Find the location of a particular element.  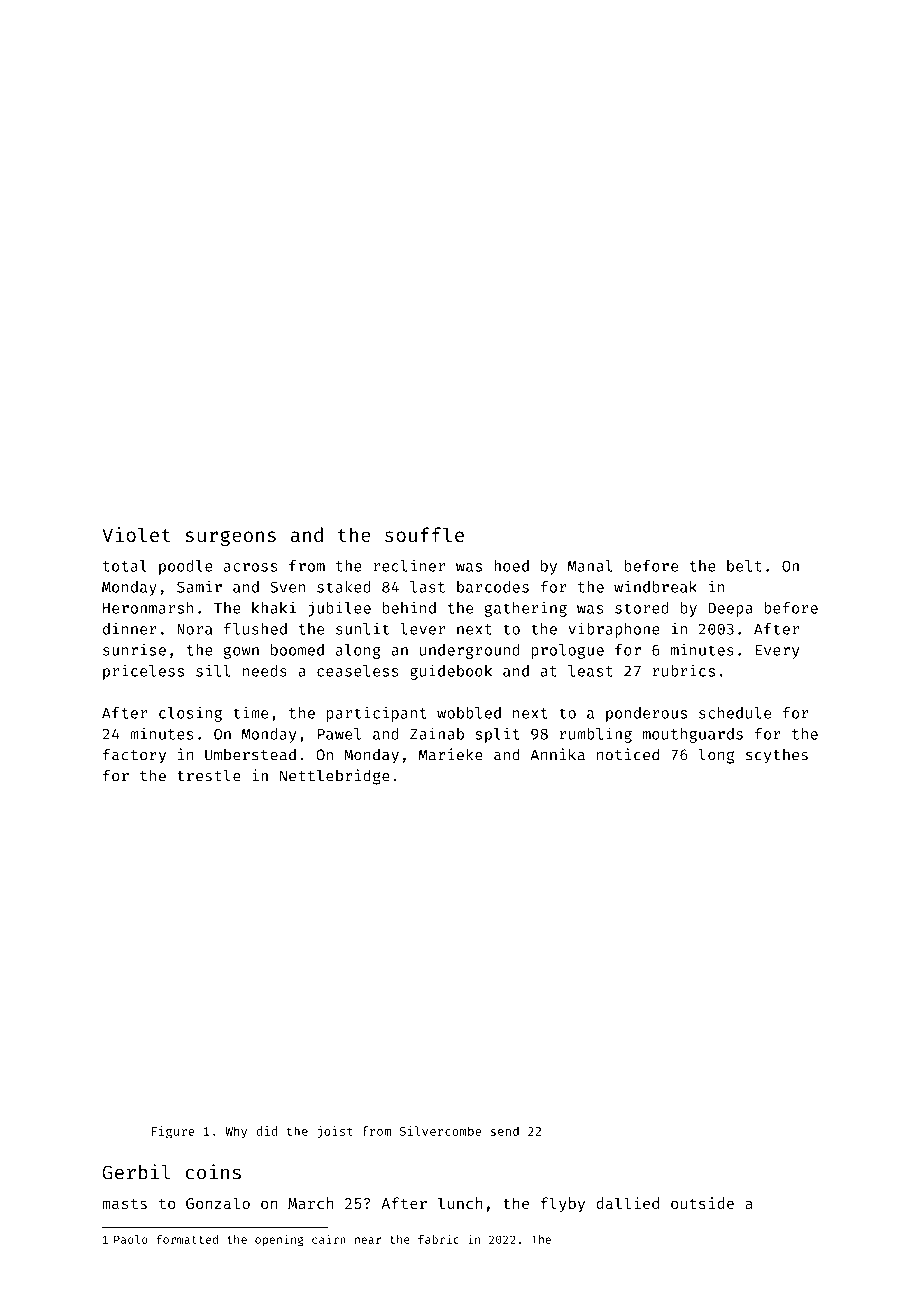

souffle is located at coordinates (424, 534).
